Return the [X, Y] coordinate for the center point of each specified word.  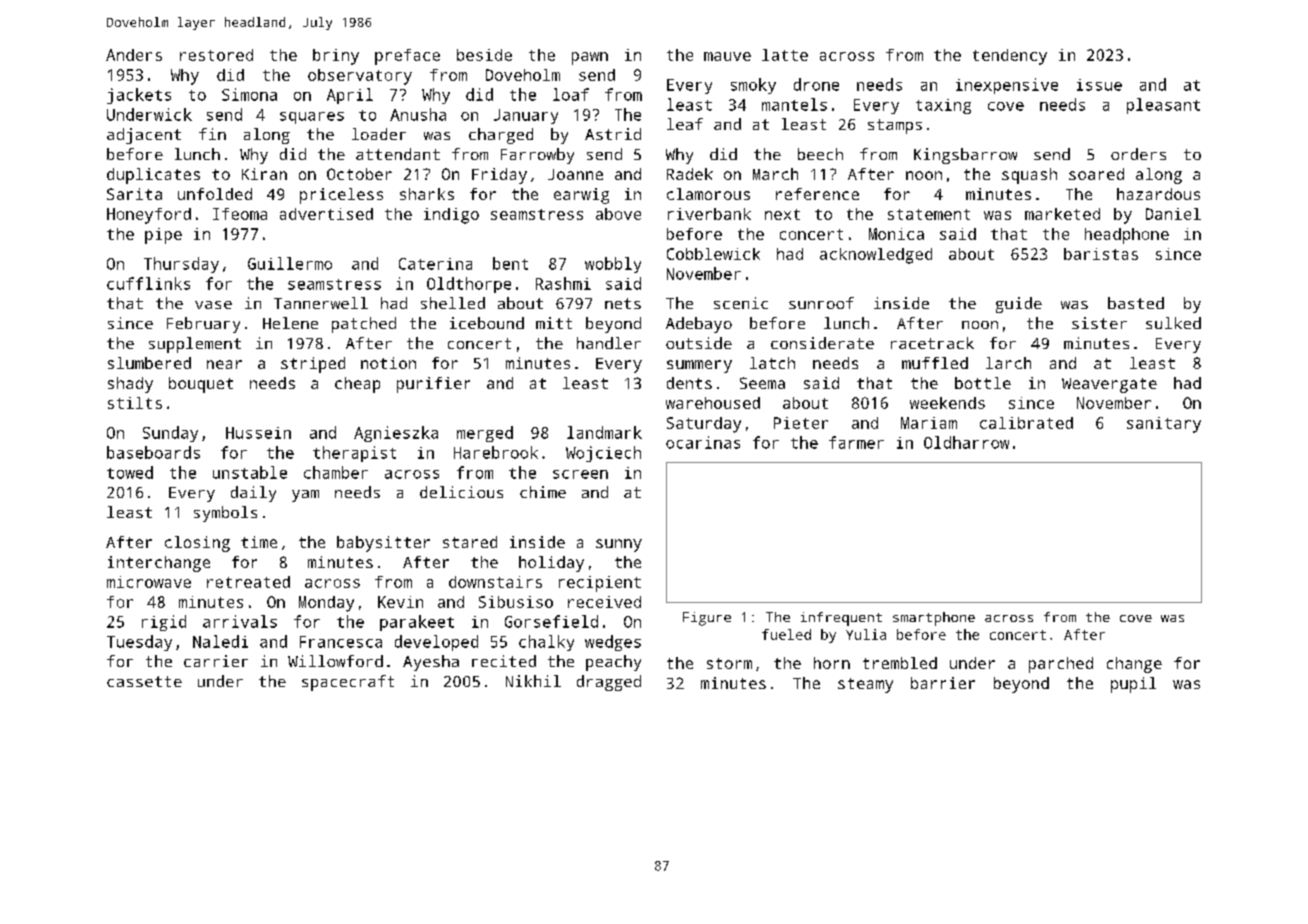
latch [772, 363]
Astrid [613, 134]
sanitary [1164, 425]
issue [1099, 85]
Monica [896, 234]
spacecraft [348, 683]
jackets [139, 96]
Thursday [181, 265]
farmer [856, 442]
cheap [357, 385]
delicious [461, 492]
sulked [1173, 323]
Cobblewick [713, 254]
